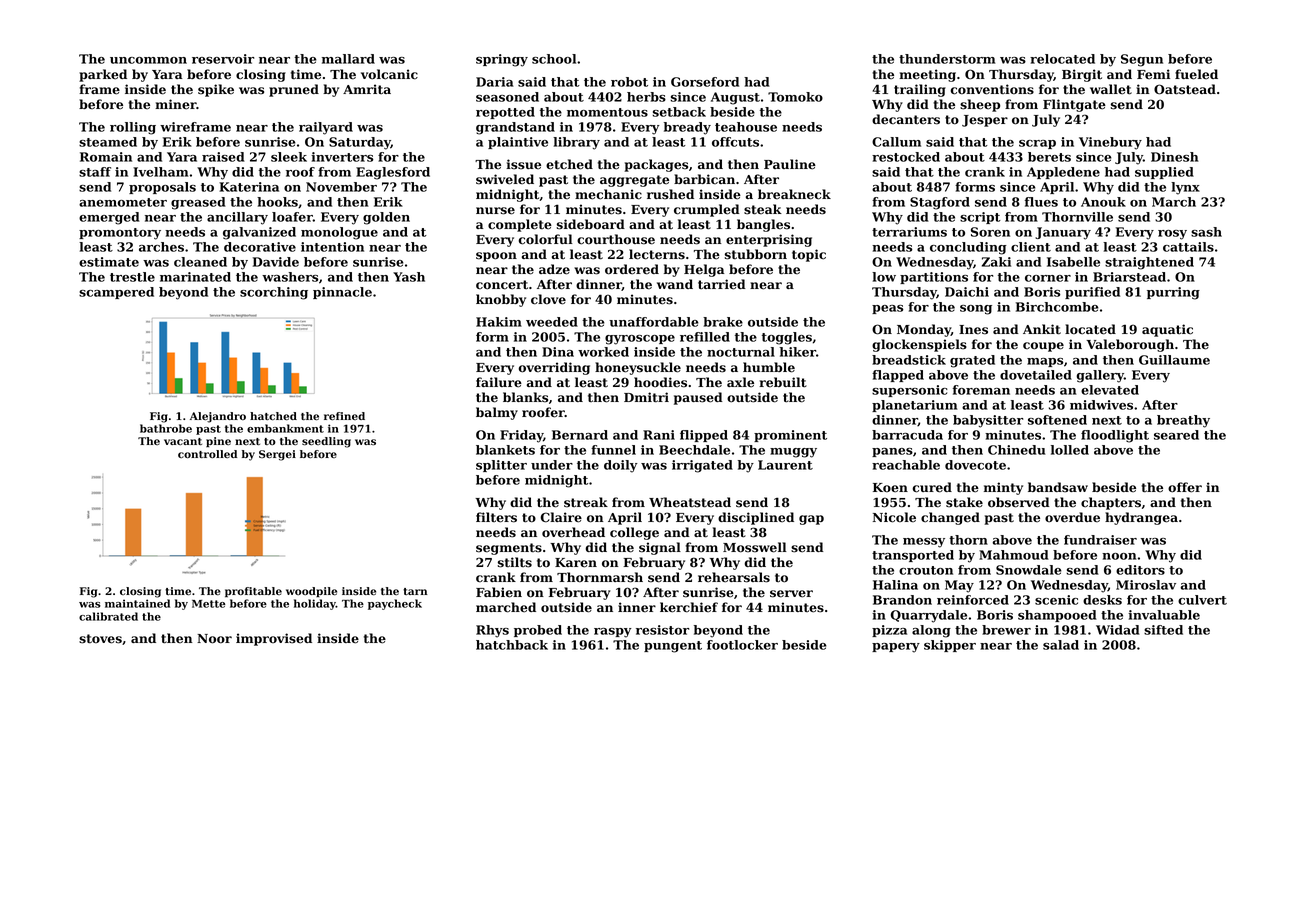  What do you see at coordinates (554, 269) in the image?
I see `adze` at bounding box center [554, 269].
